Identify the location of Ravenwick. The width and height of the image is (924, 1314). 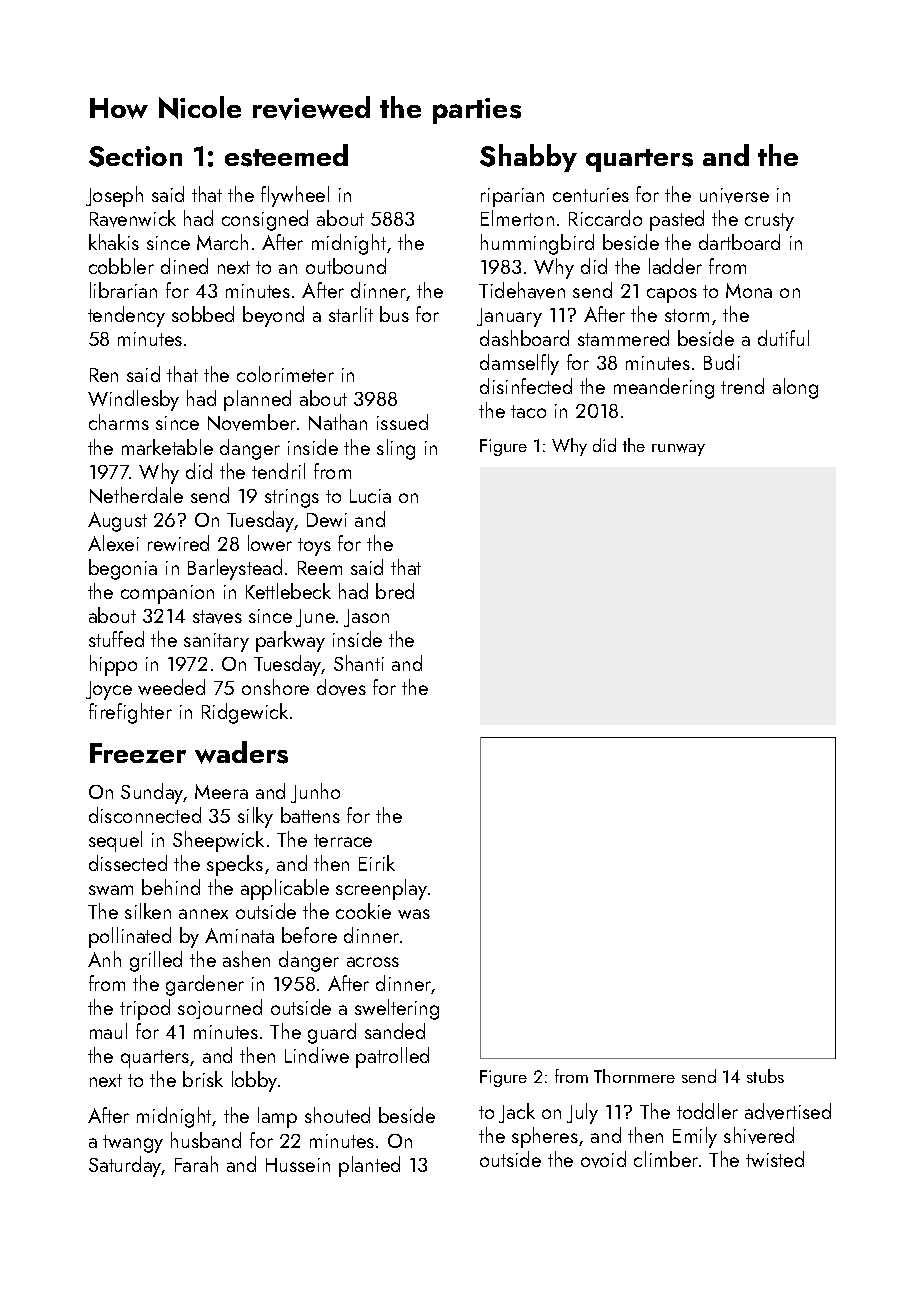
(133, 218).
